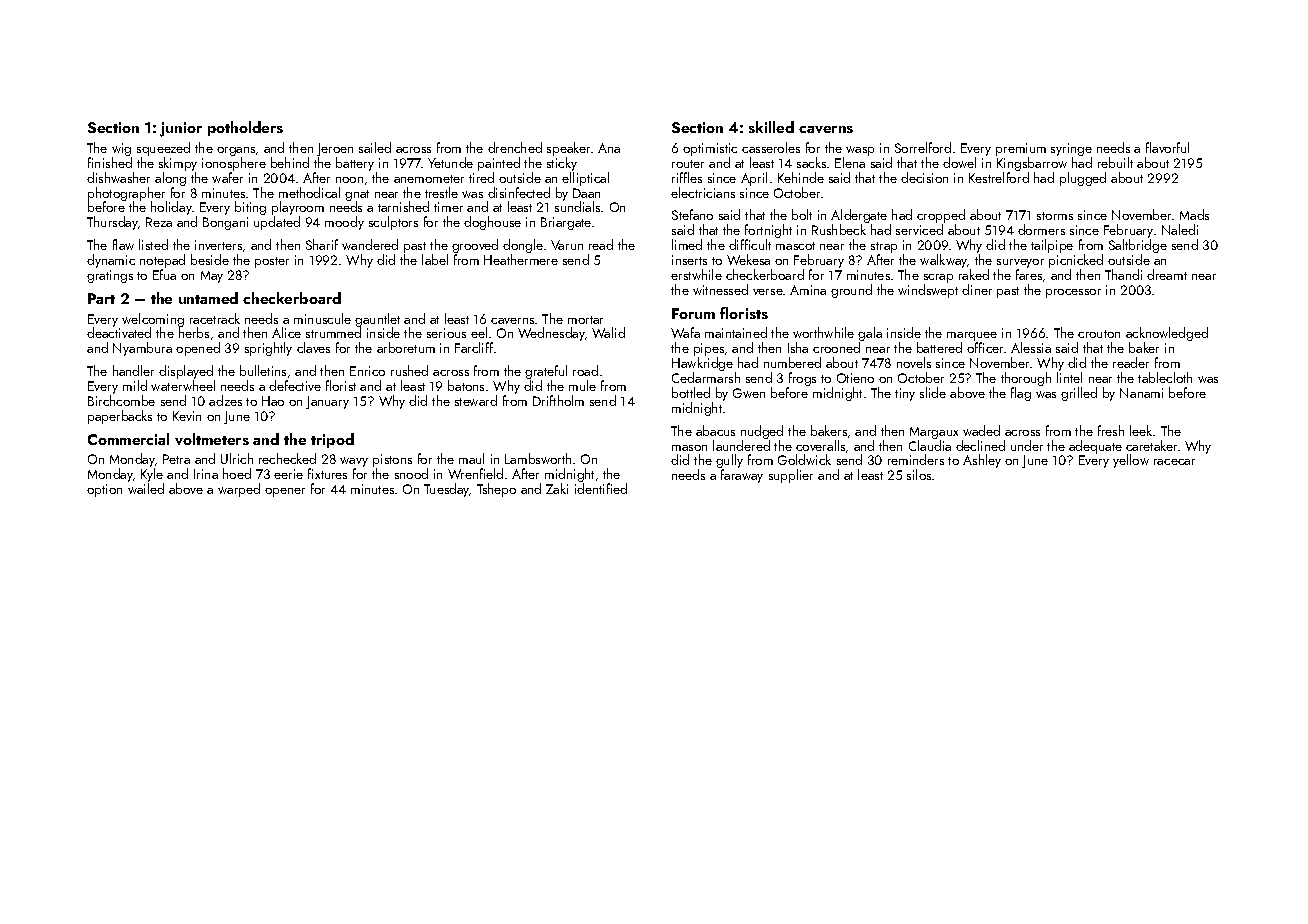 The height and width of the document is (924, 1308). What do you see at coordinates (104, 490) in the document?
I see `option` at bounding box center [104, 490].
